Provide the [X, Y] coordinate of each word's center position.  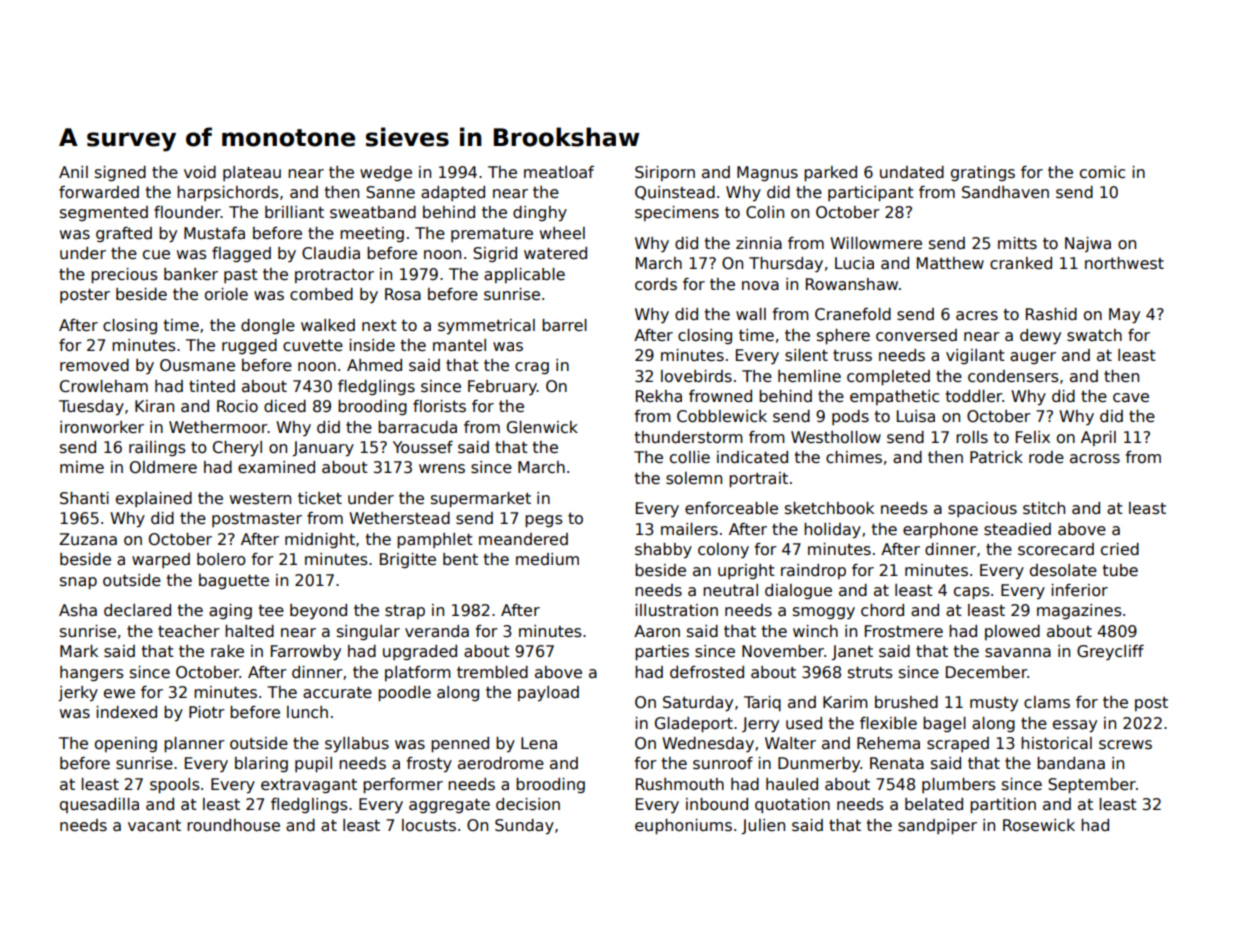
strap [405, 612]
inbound [717, 804]
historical [1056, 743]
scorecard [1056, 549]
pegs [544, 521]
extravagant [309, 786]
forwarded [99, 192]
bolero [221, 559]
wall [751, 314]
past [241, 276]
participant [871, 193]
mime [82, 467]
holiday [832, 530]
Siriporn [665, 173]
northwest [1124, 263]
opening [126, 744]
